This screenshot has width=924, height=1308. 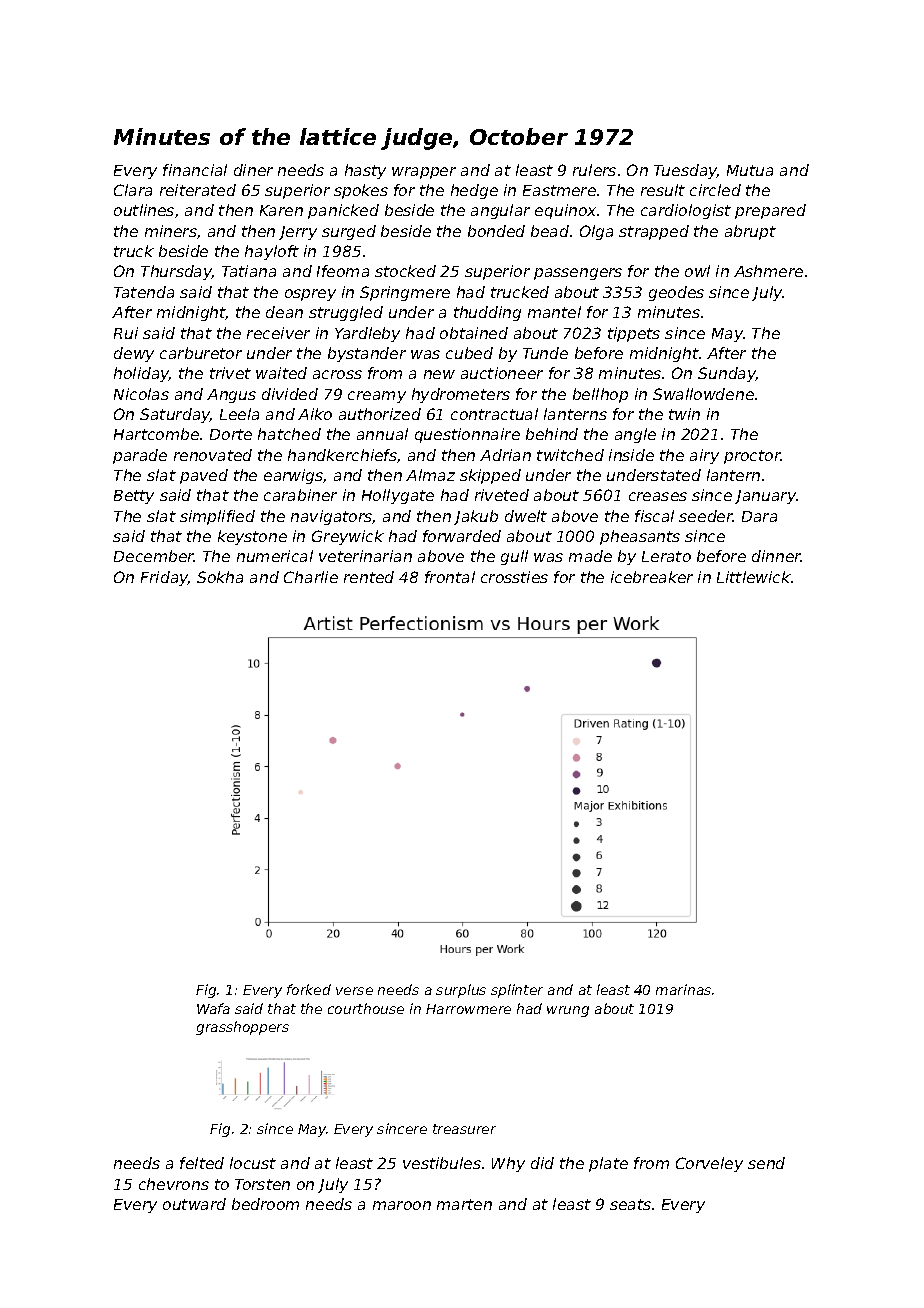 I want to click on icebreaker, so click(x=652, y=577).
